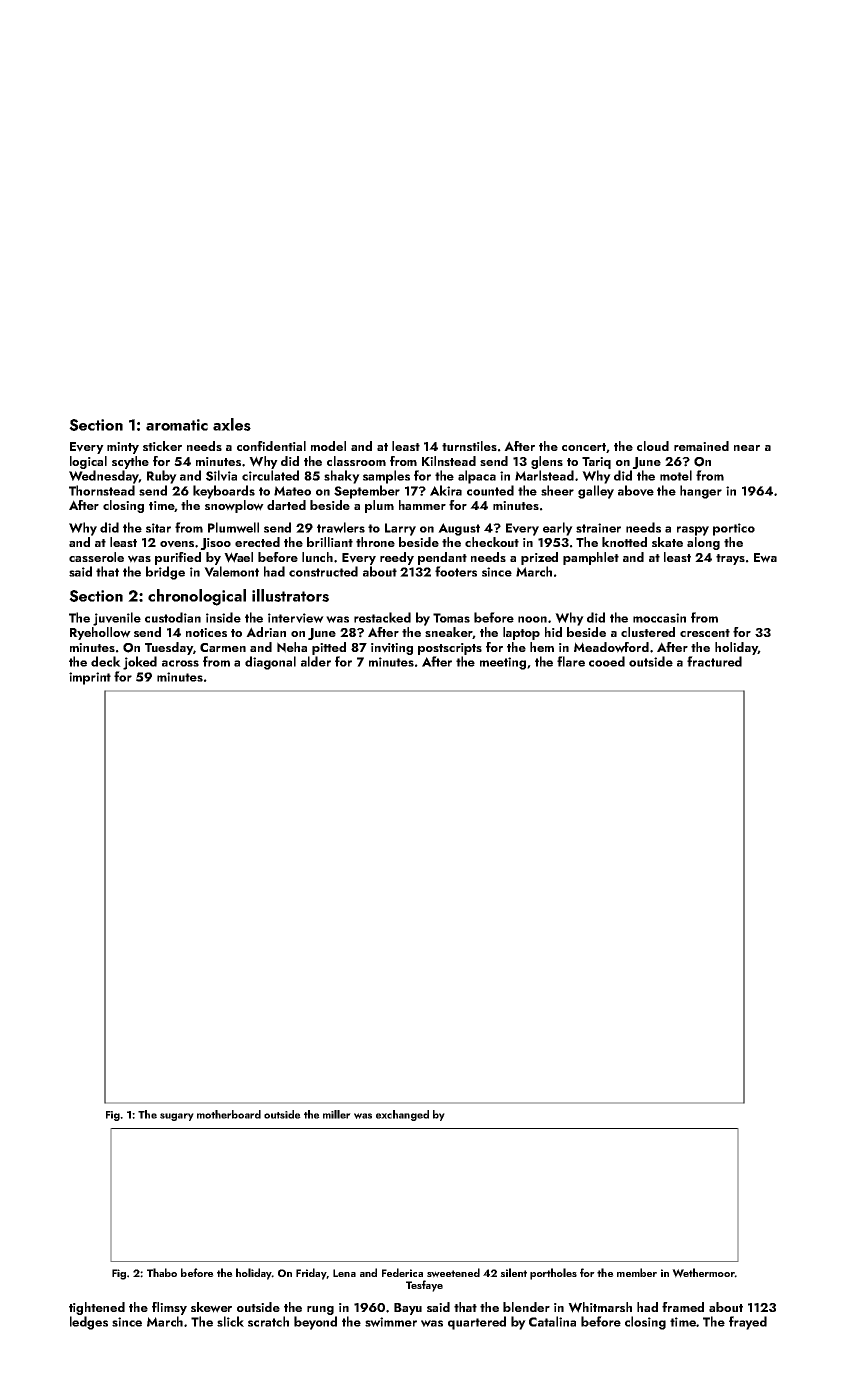 This page has width=849, height=1400. I want to click on Thabo, so click(162, 1272).
